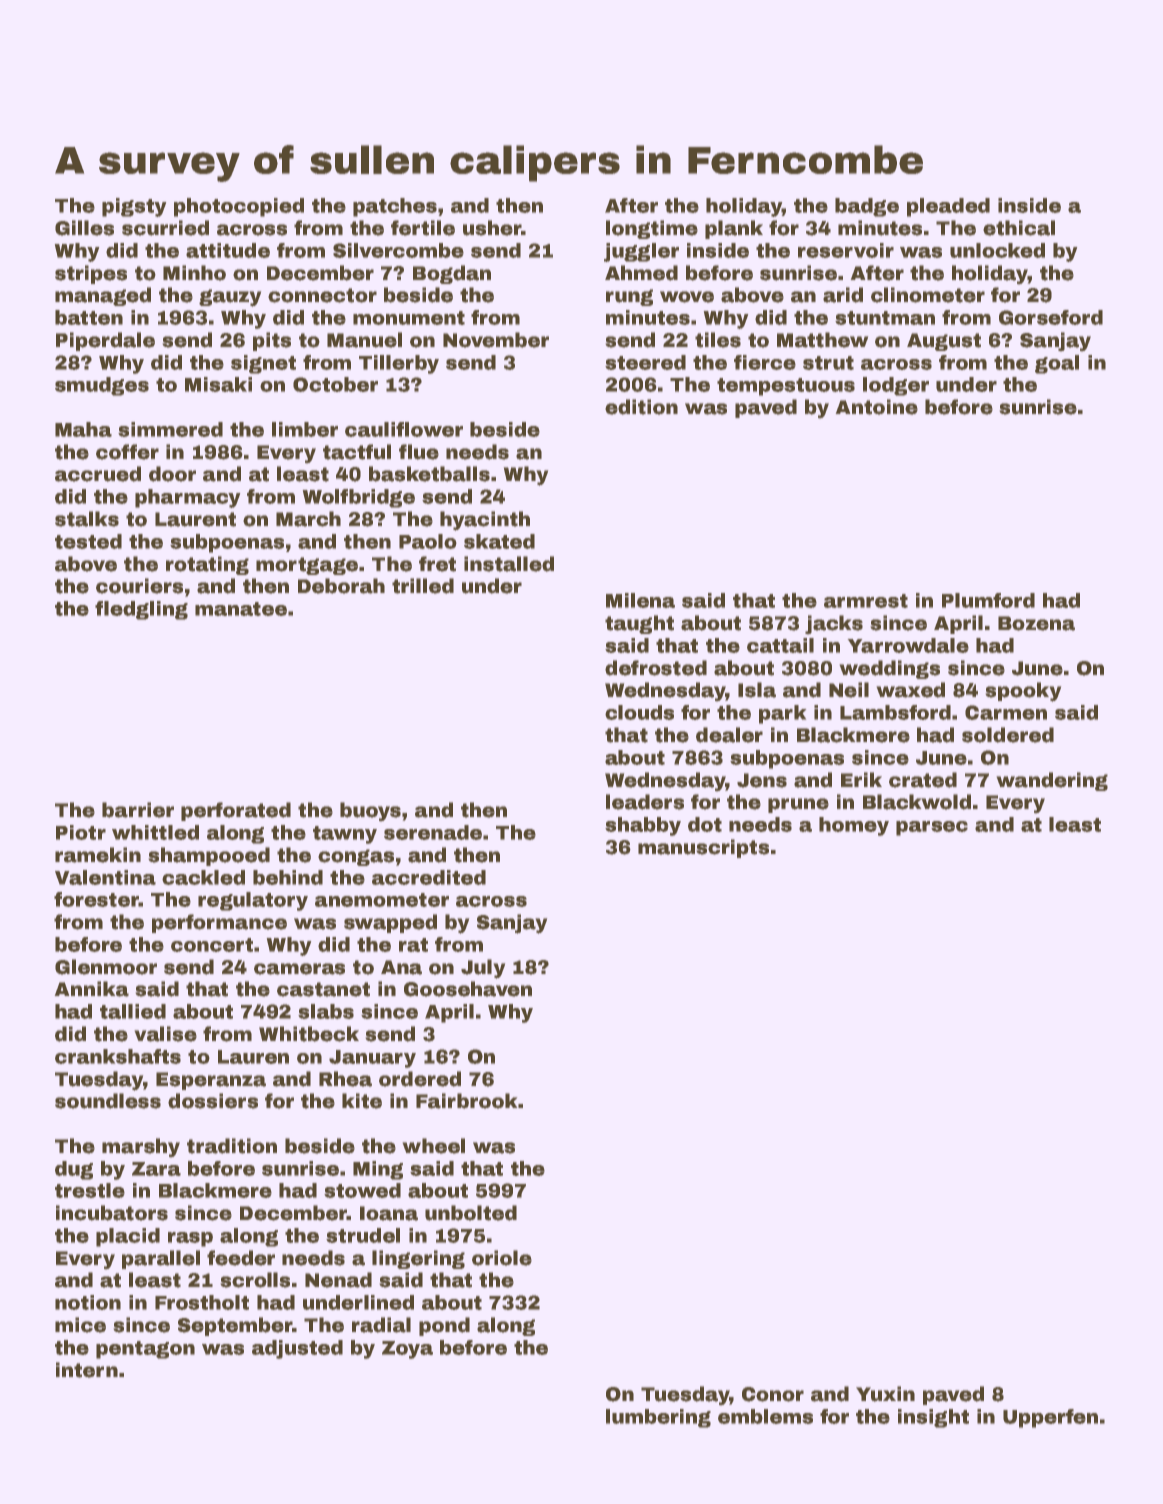 The width and height of the page is (1163, 1504). I want to click on patches, so click(395, 207).
